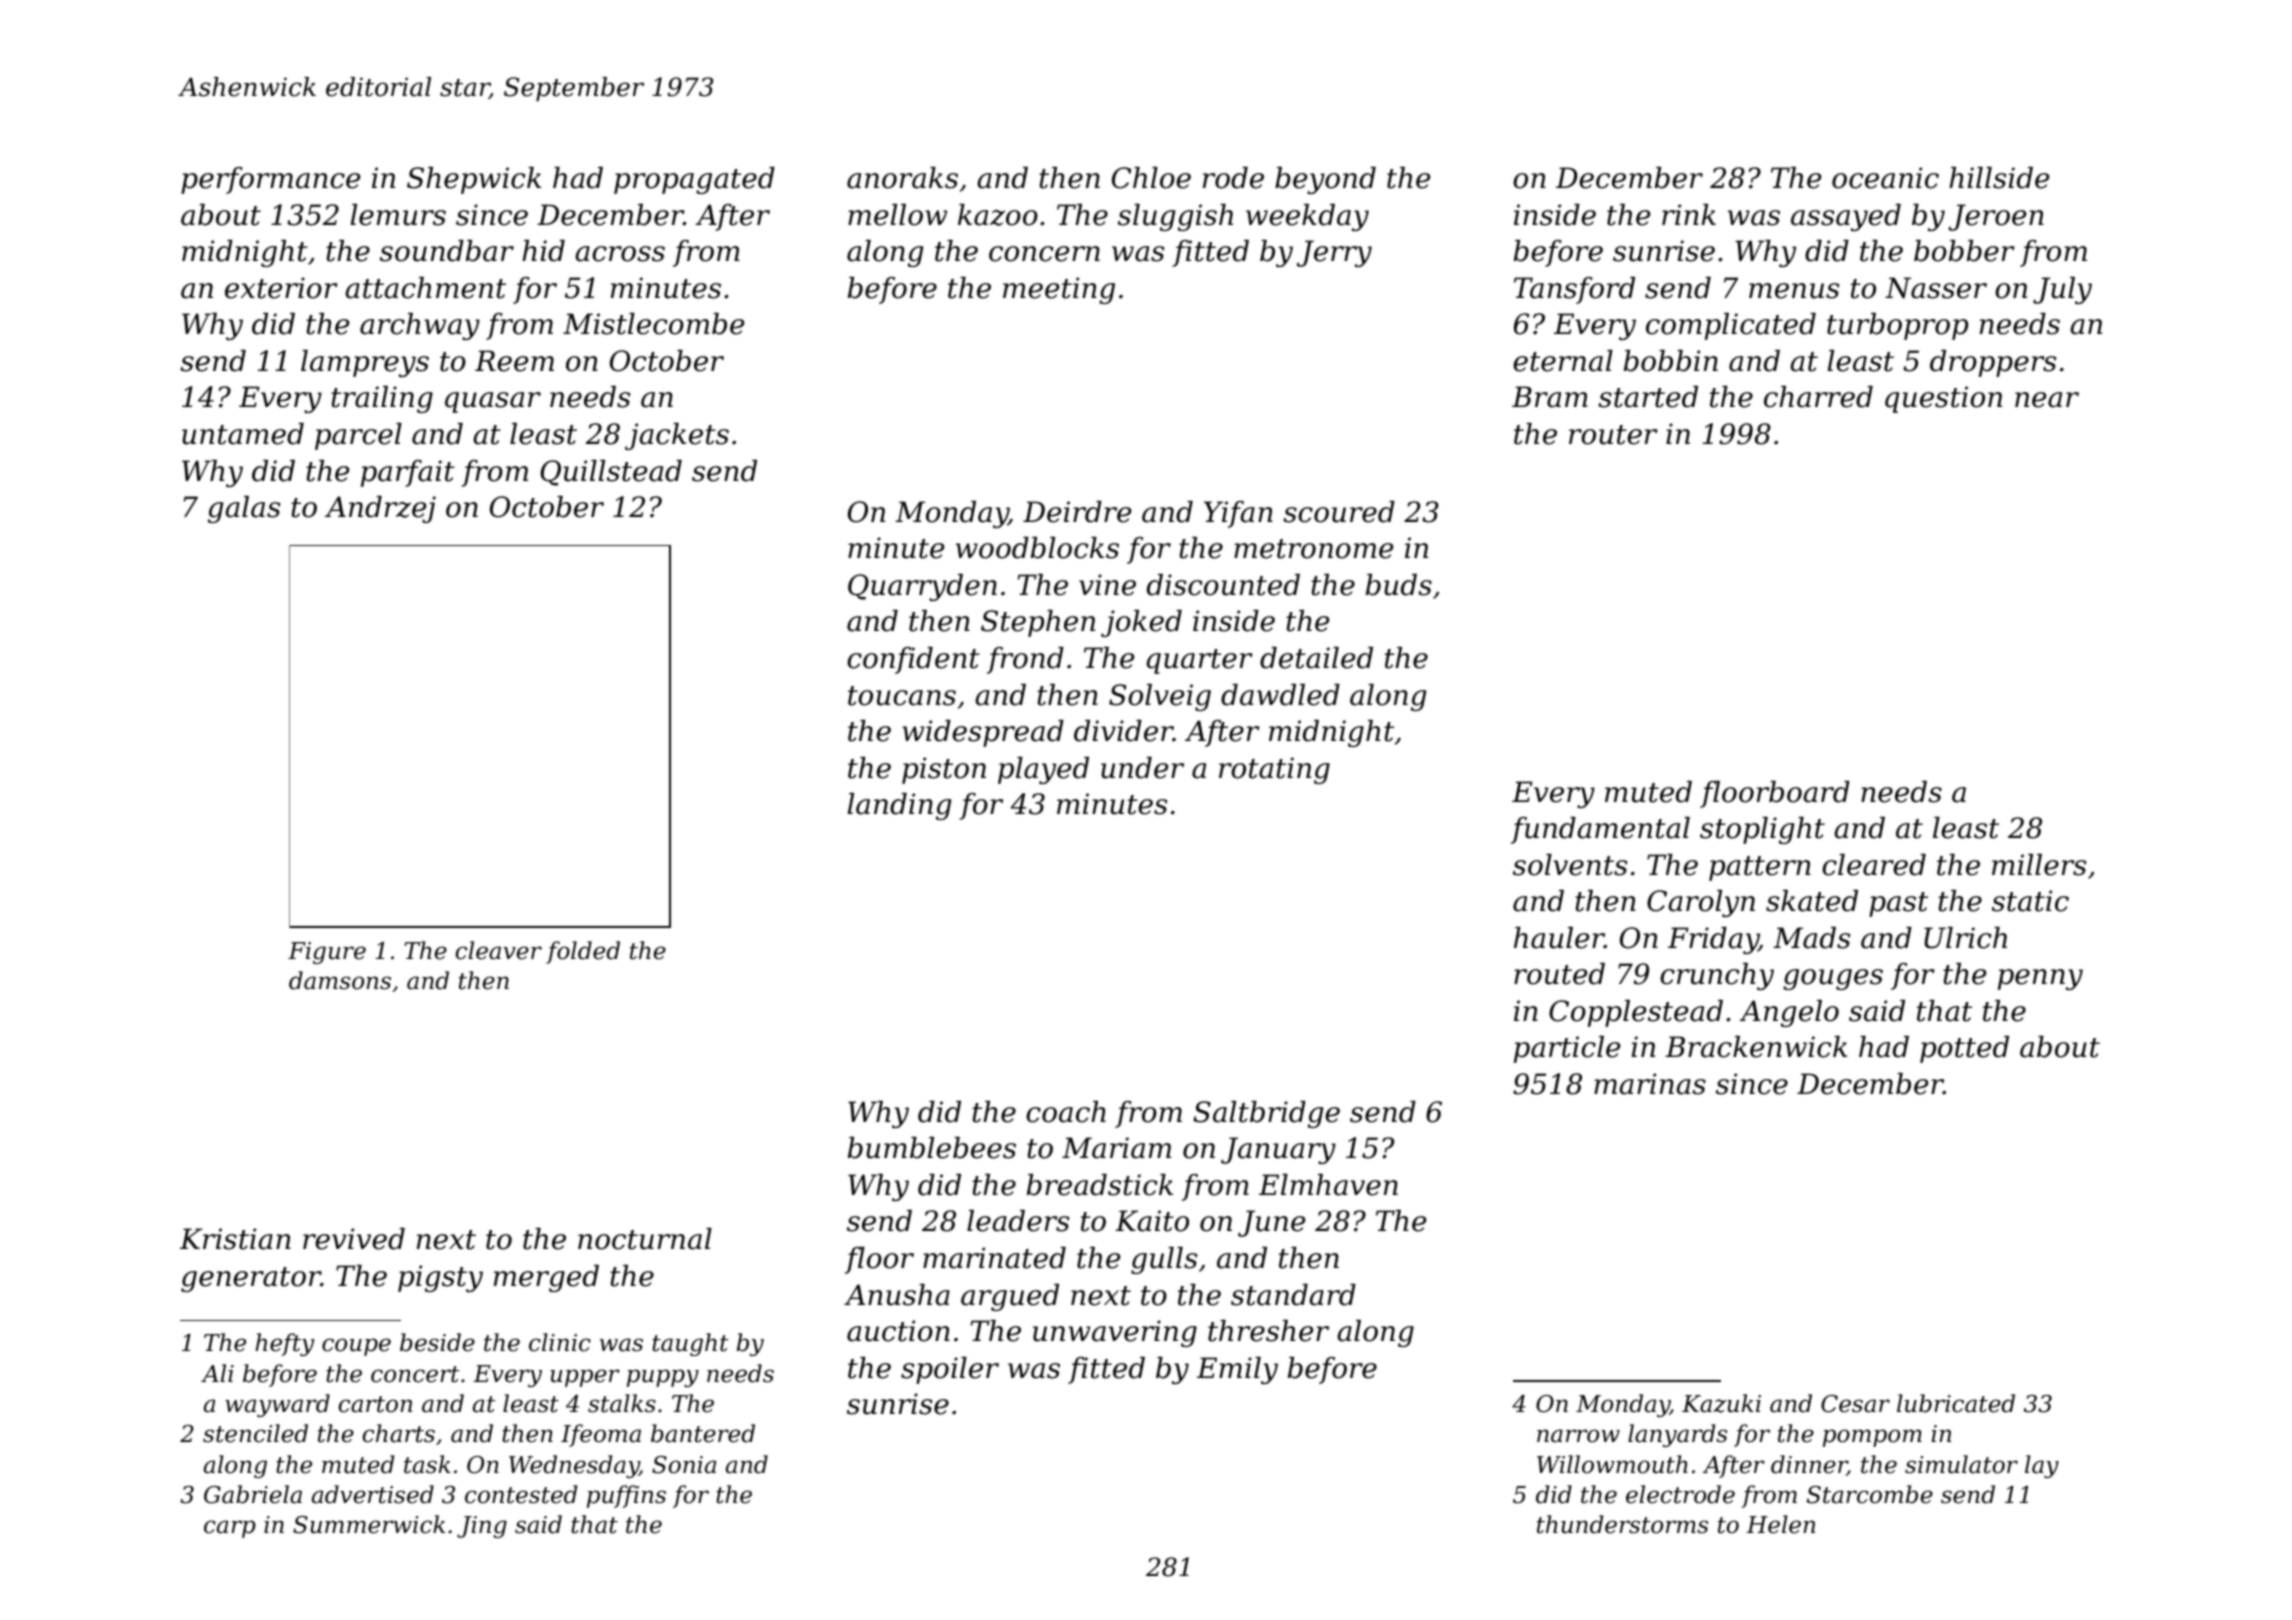 This page has height=1620, width=2292. I want to click on Kristian, so click(235, 1239).
